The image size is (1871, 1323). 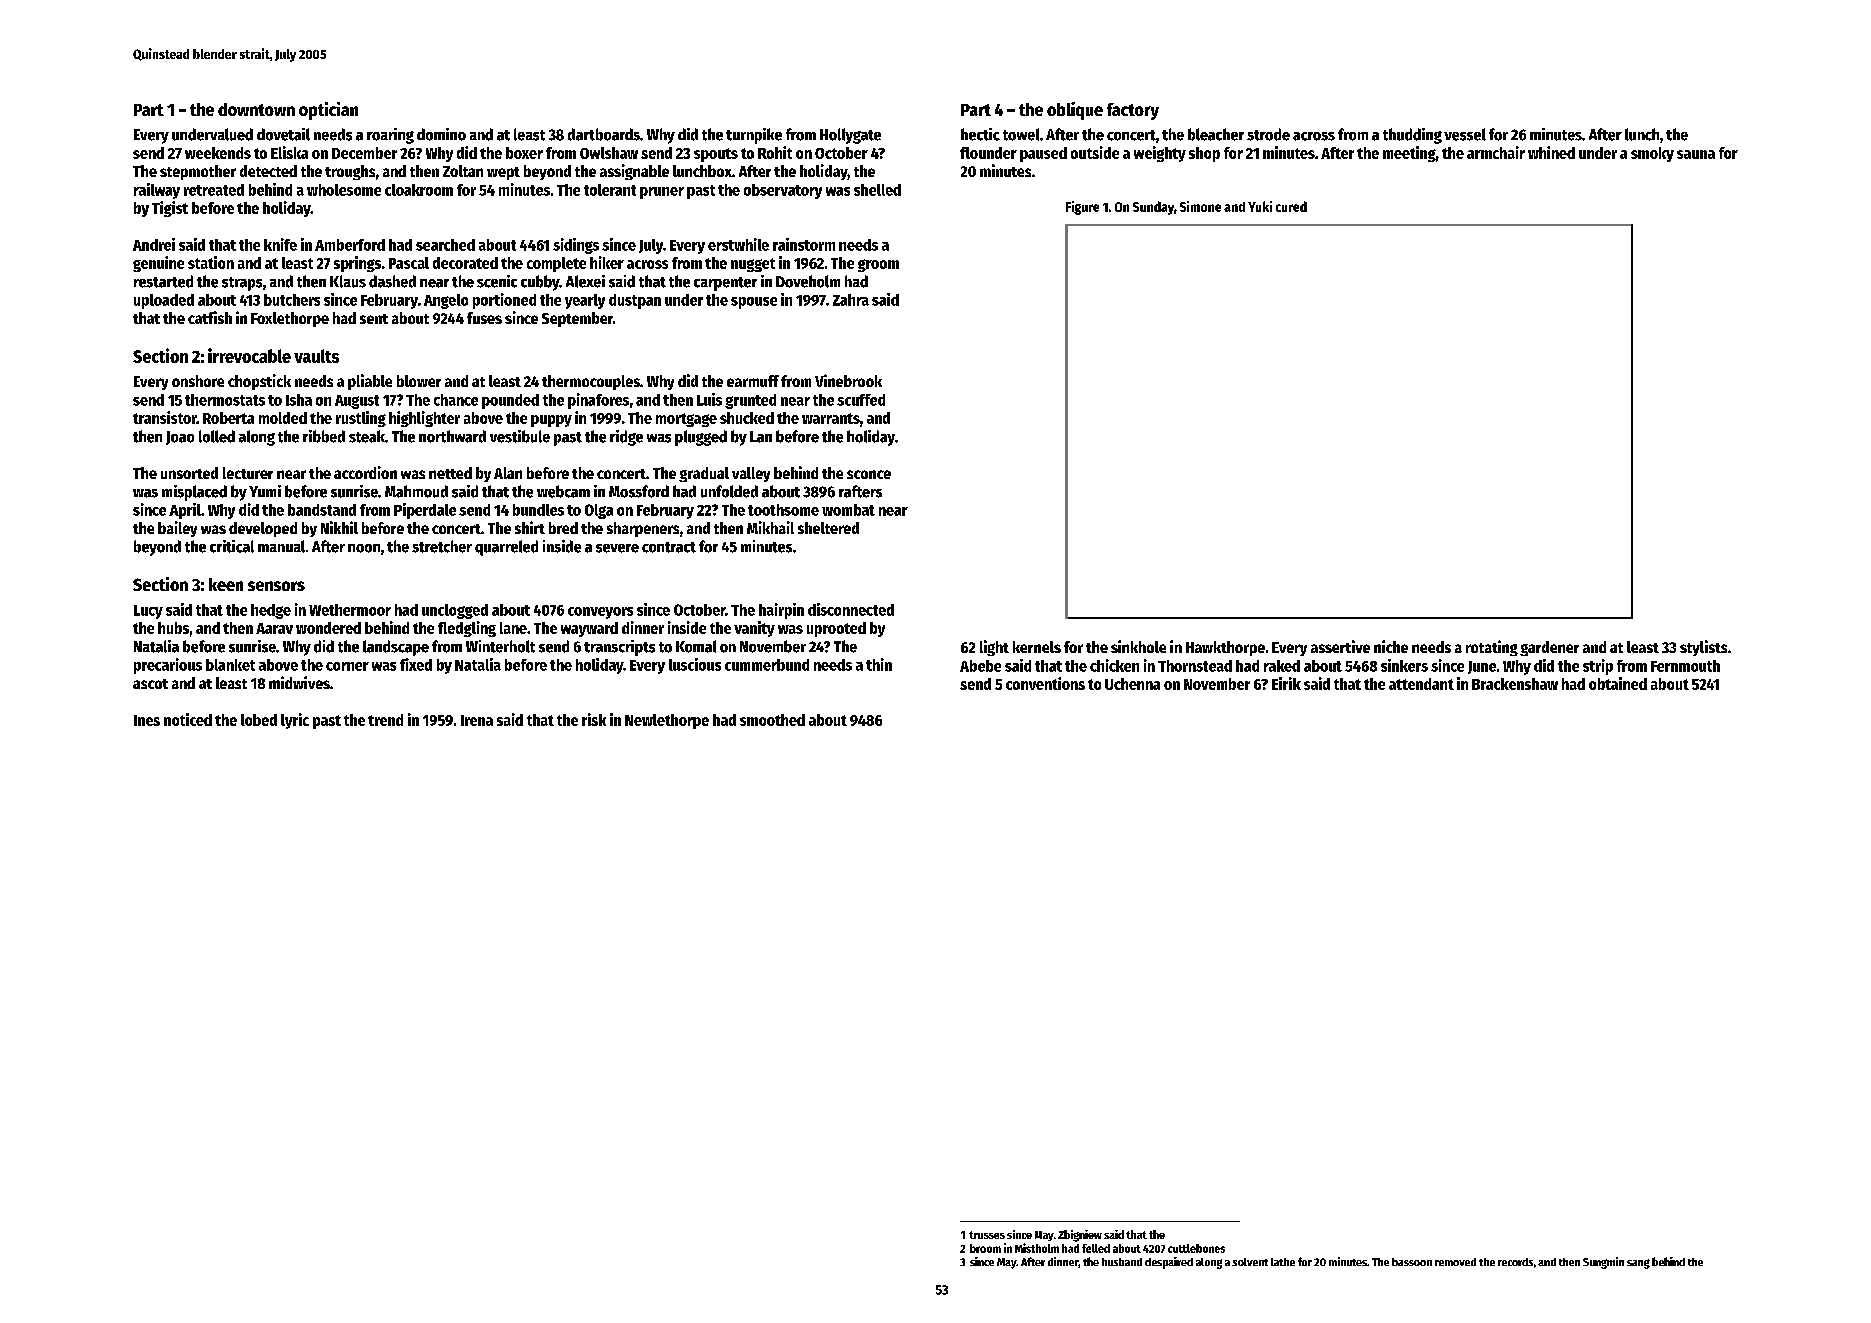 I want to click on gardener, so click(x=1549, y=648).
